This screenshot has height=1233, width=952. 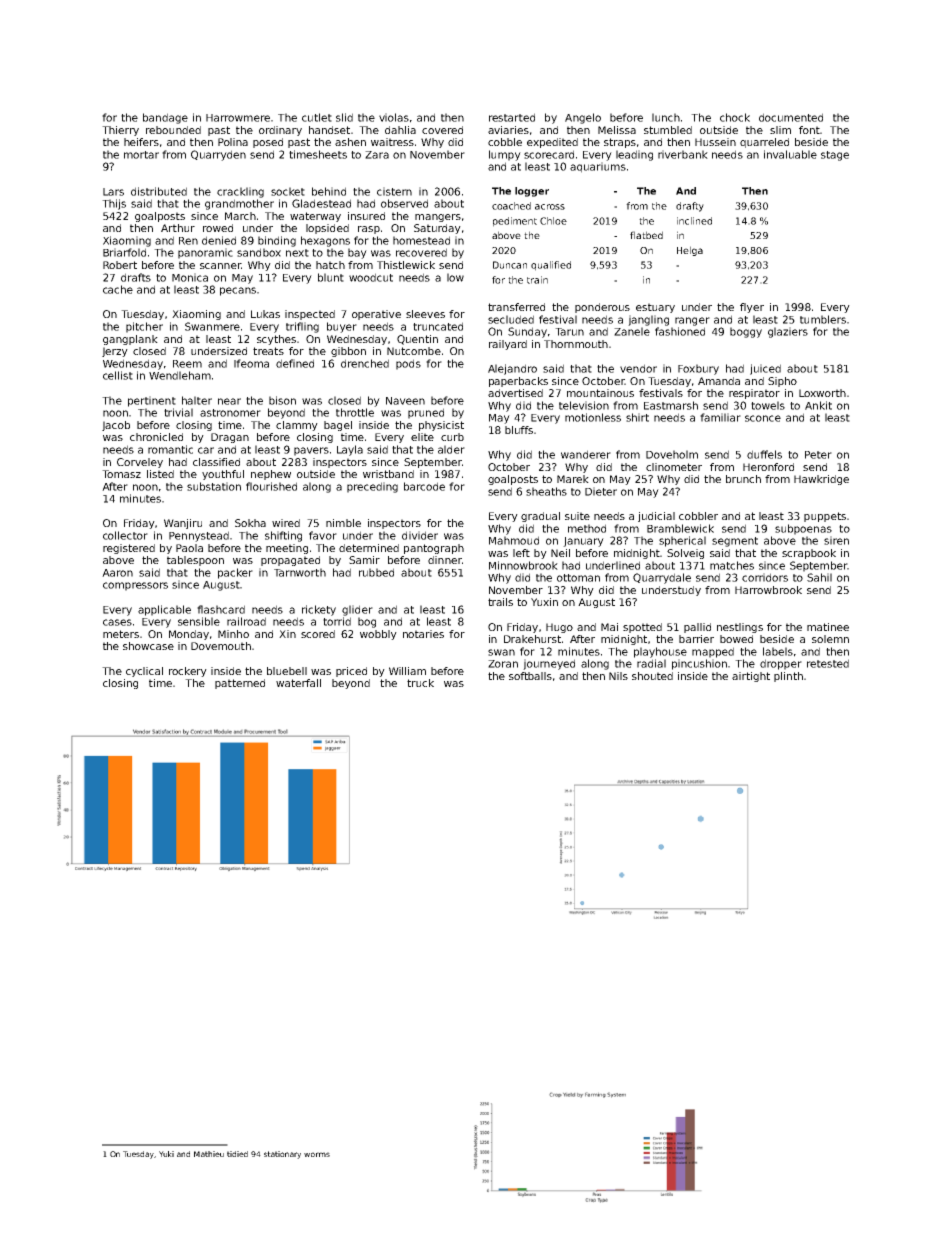 What do you see at coordinates (426, 413) in the screenshot?
I see `pruned` at bounding box center [426, 413].
